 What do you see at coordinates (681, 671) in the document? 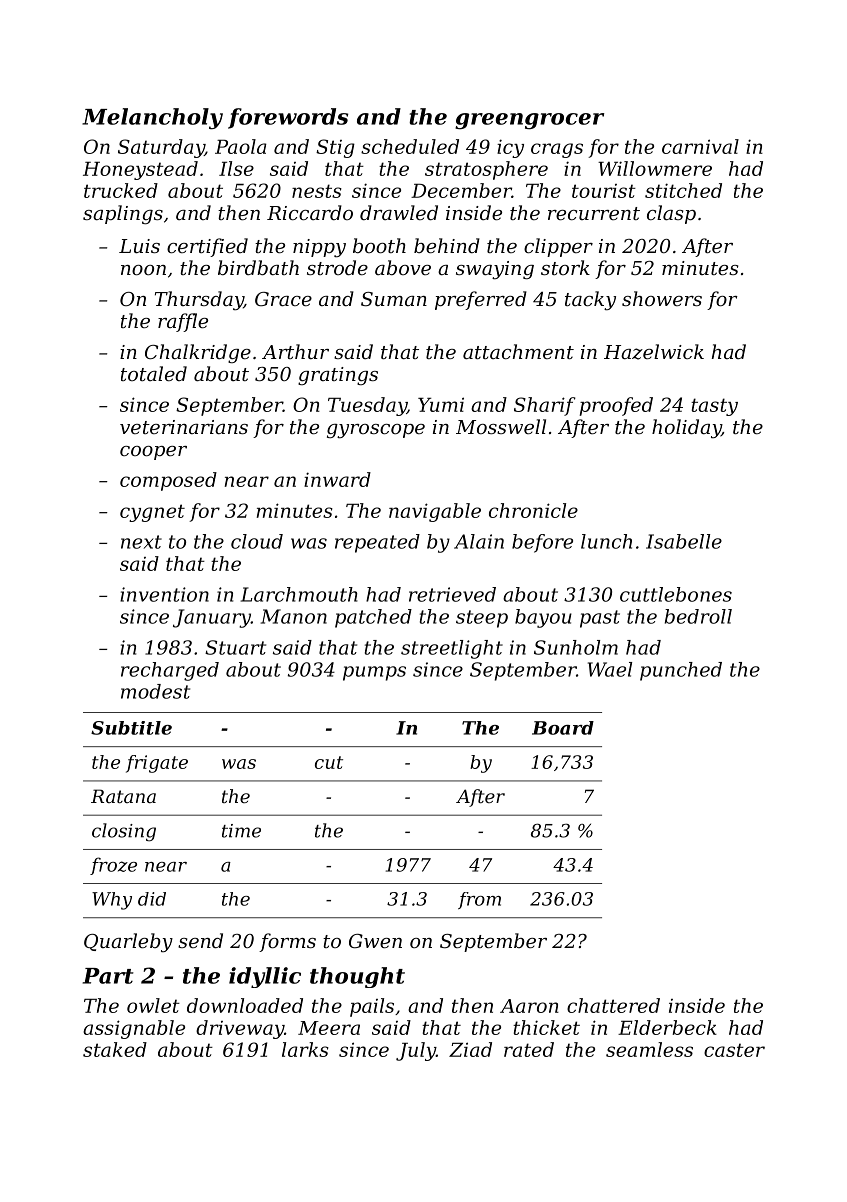
I see `punched` at bounding box center [681, 671].
